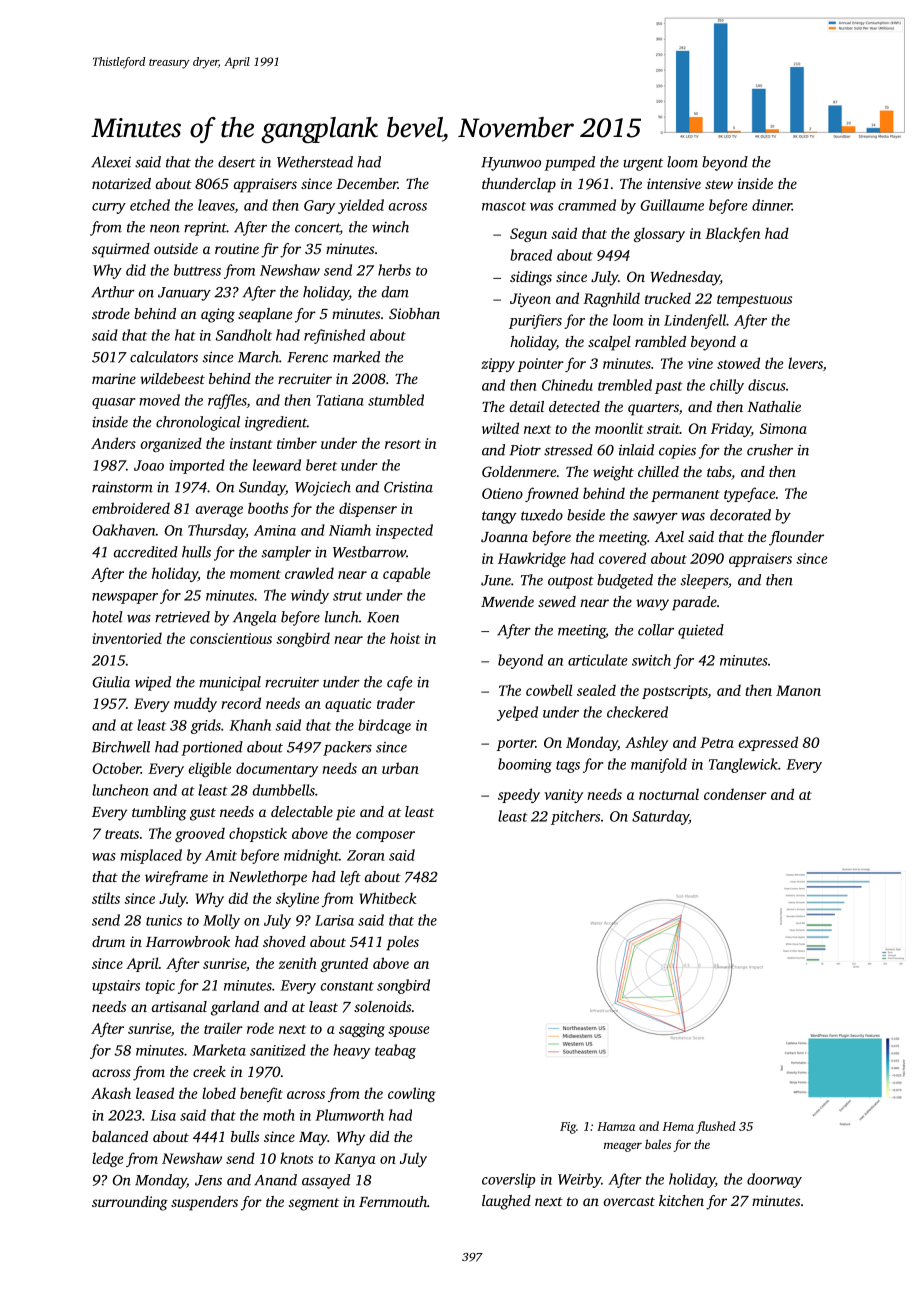 This image has height=1308, width=924. Describe the element at coordinates (334, 920) in the image. I see `Larisa` at that location.
